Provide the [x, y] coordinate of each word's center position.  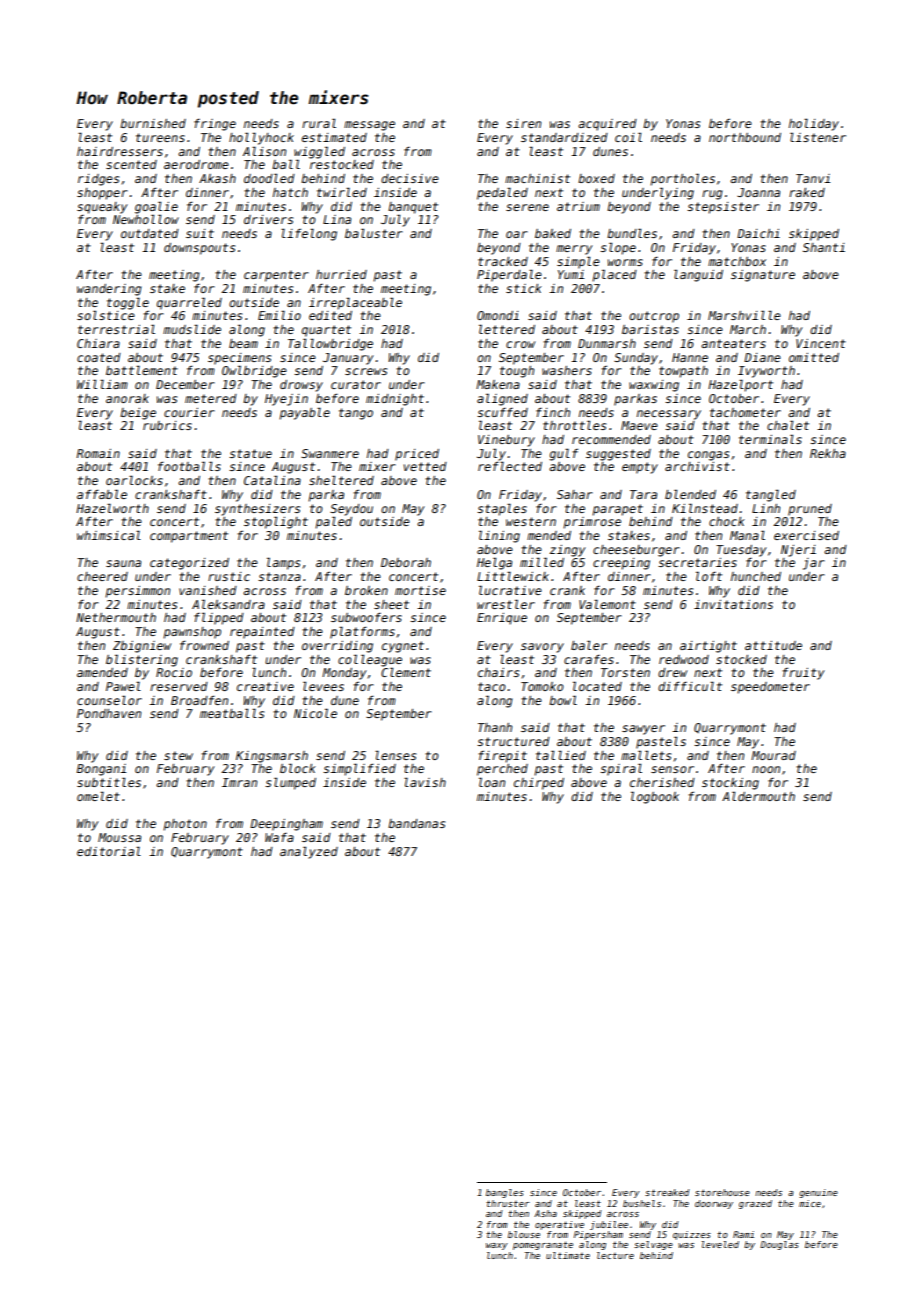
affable [102, 494]
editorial [109, 851]
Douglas [779, 1245]
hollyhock [261, 138]
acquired [607, 125]
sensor [672, 769]
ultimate [568, 1255]
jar [814, 564]
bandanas [416, 823]
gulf [563, 454]
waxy [497, 1246]
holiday [814, 124]
